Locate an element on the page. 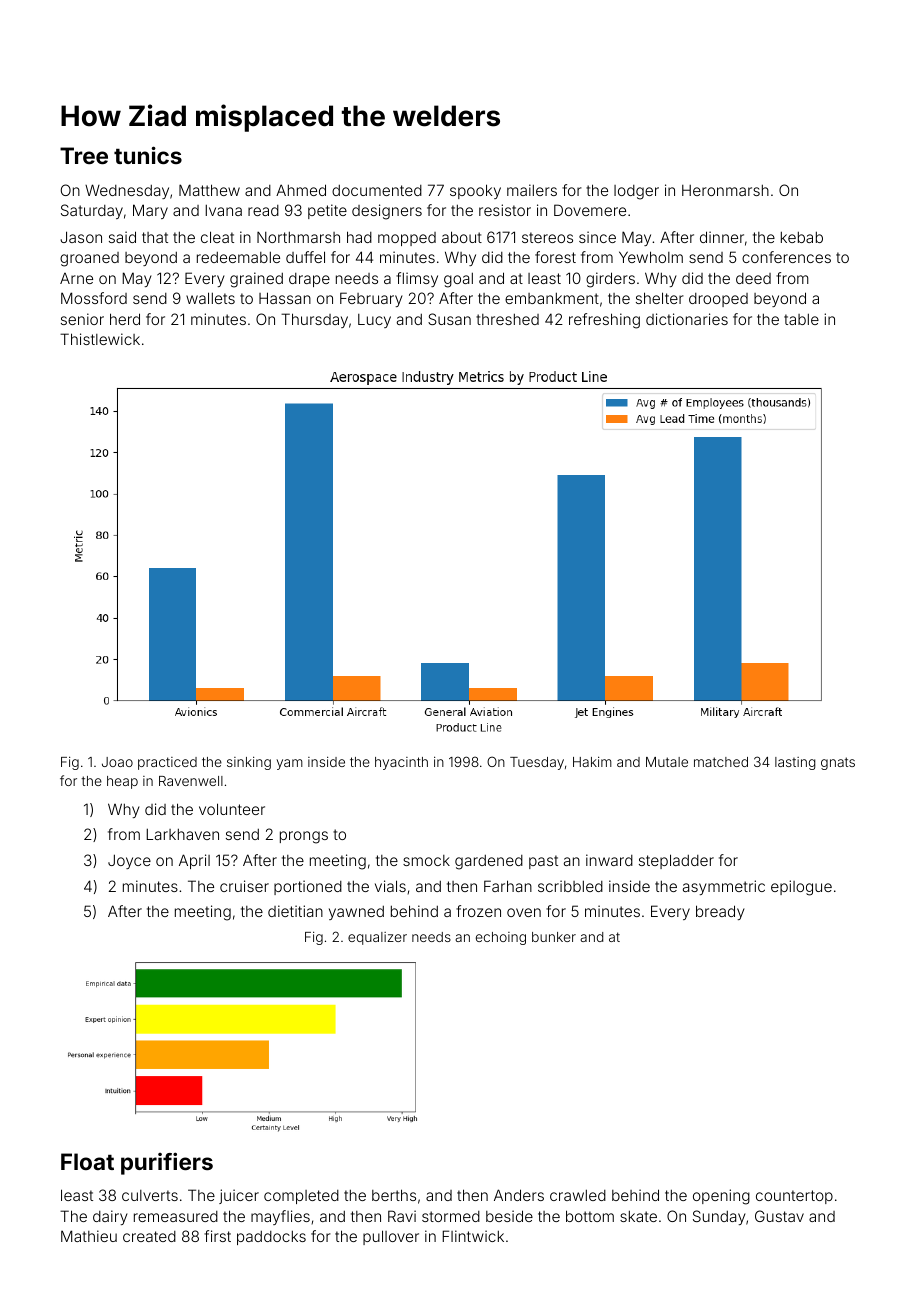  mopped is located at coordinates (407, 239).
